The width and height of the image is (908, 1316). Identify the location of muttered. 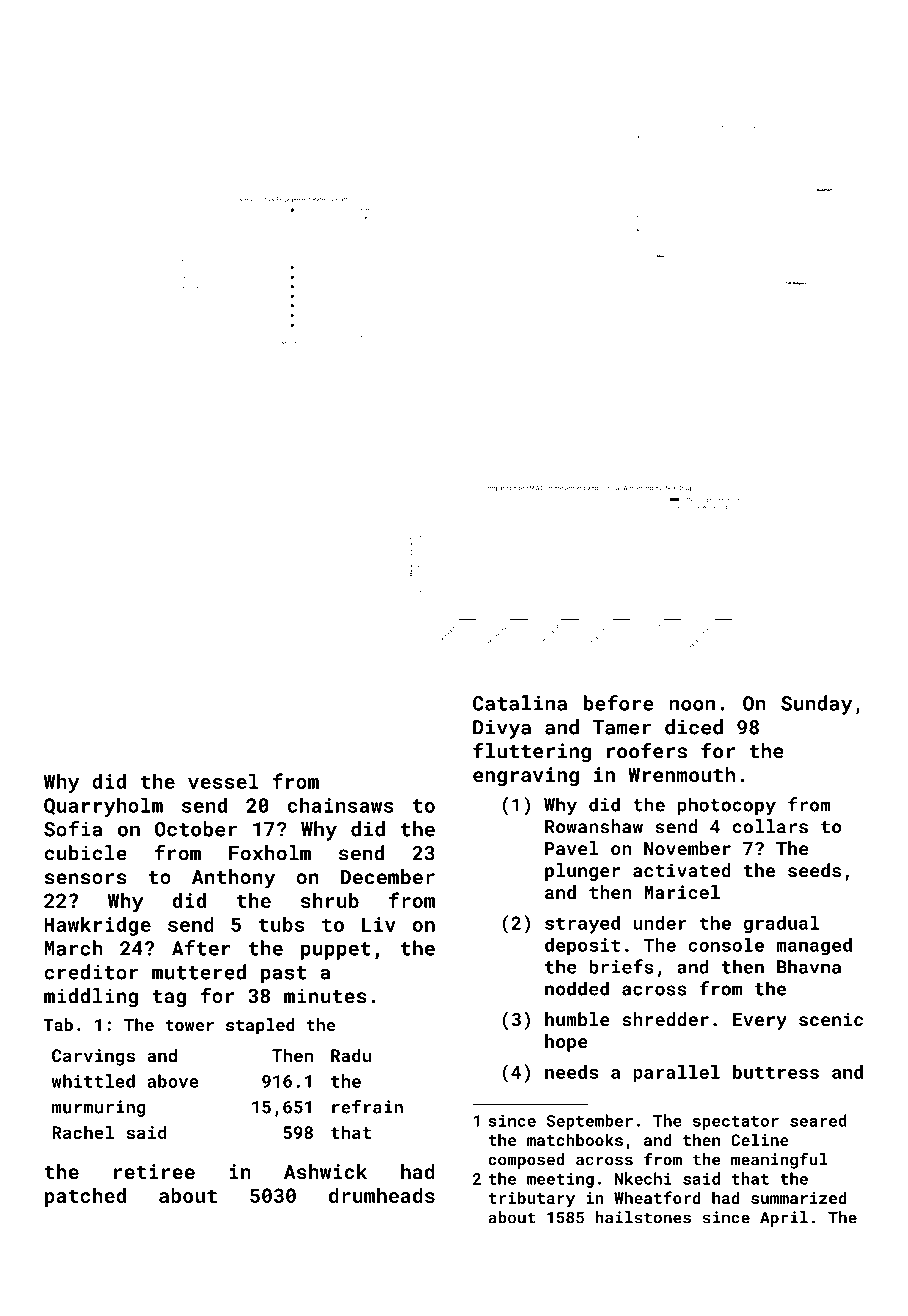
(199, 972).
